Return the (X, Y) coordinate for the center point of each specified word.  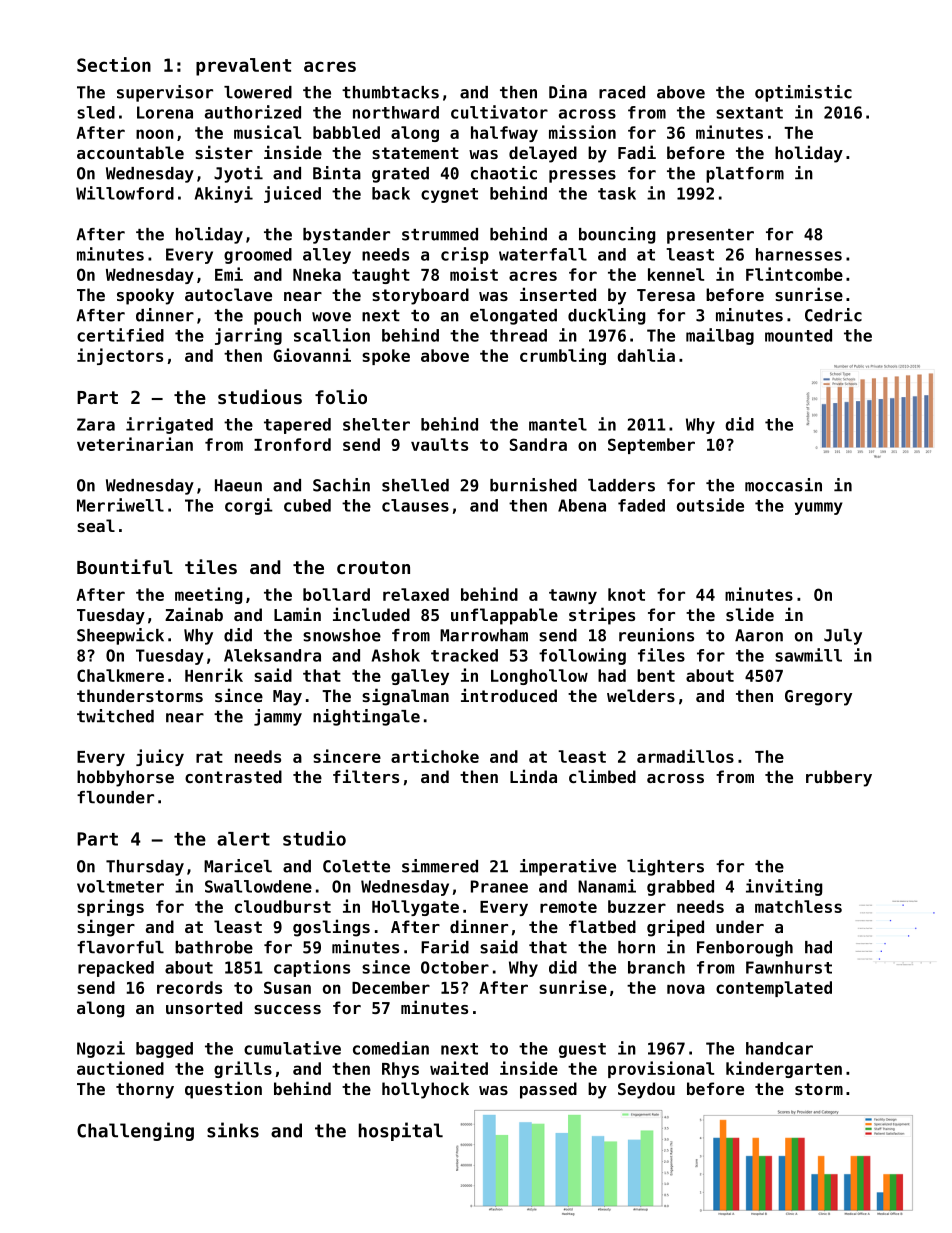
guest (582, 1050)
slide (750, 614)
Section (114, 64)
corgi (249, 506)
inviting (784, 887)
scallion (332, 335)
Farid (445, 947)
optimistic (803, 93)
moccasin (783, 485)
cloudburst (283, 906)
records (189, 987)
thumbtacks (390, 92)
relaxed (416, 594)
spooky (145, 296)
